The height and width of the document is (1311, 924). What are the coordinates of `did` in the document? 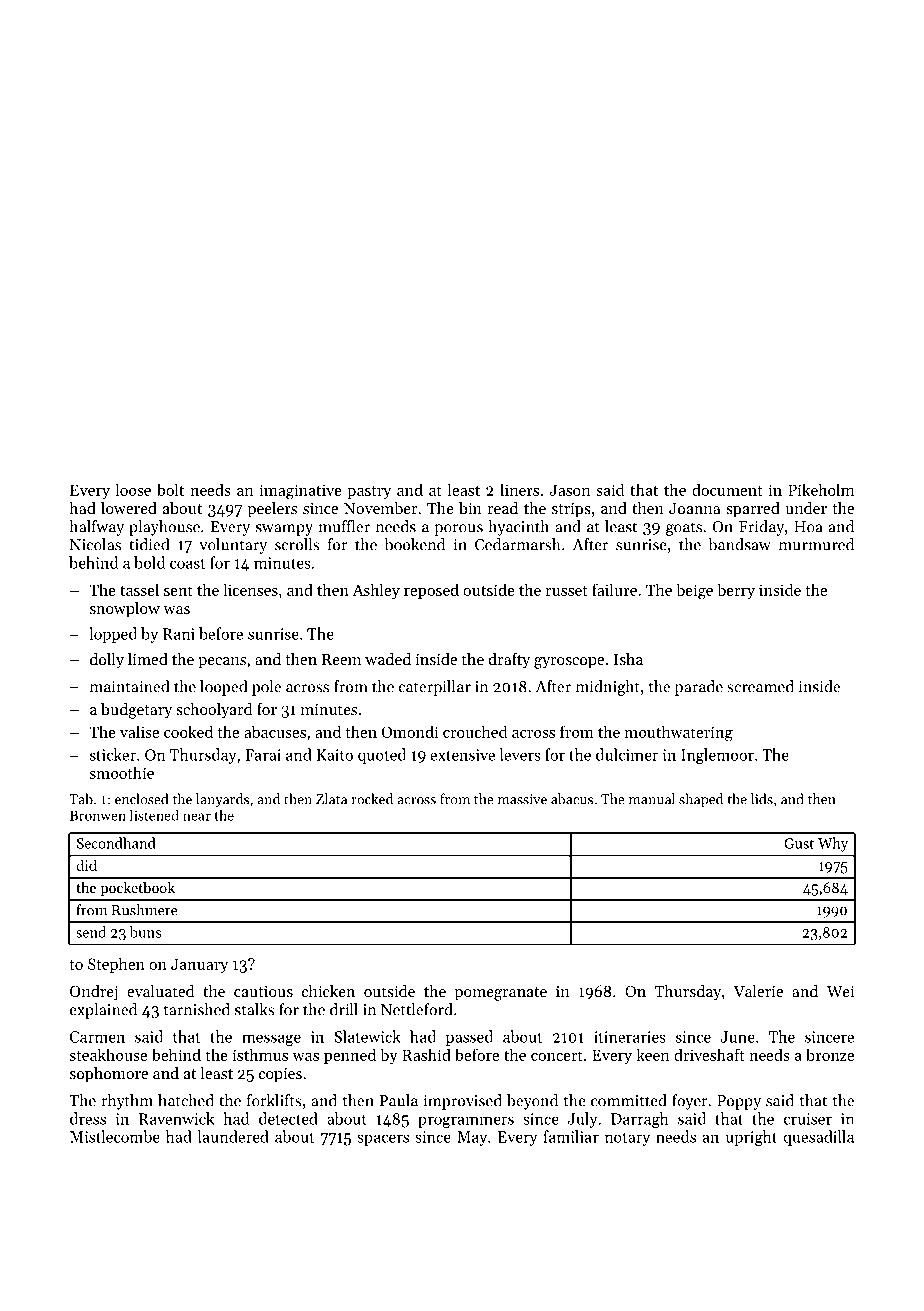 It's located at (86, 865).
